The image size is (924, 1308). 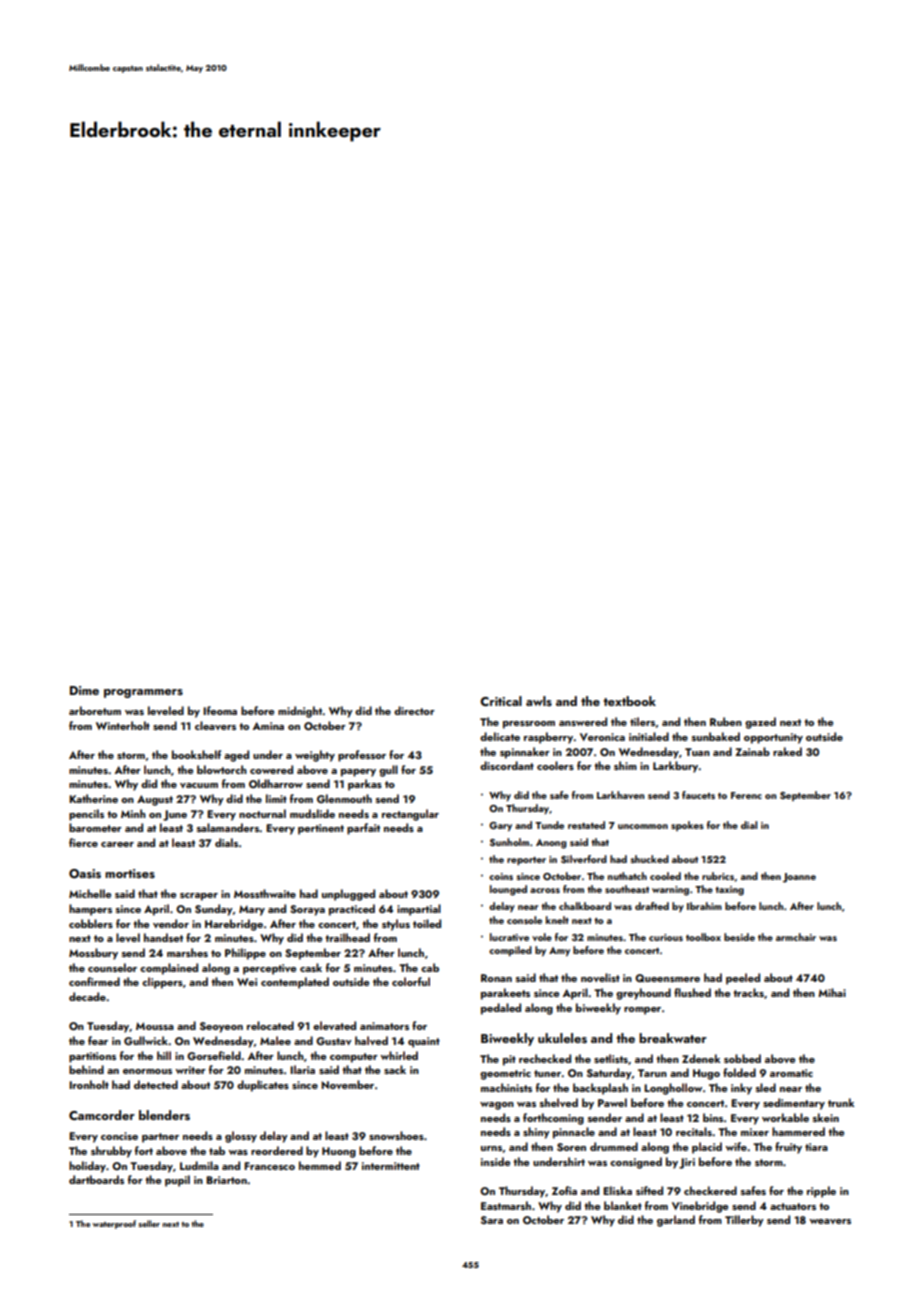 What do you see at coordinates (143, 693) in the screenshot?
I see `programmers` at bounding box center [143, 693].
